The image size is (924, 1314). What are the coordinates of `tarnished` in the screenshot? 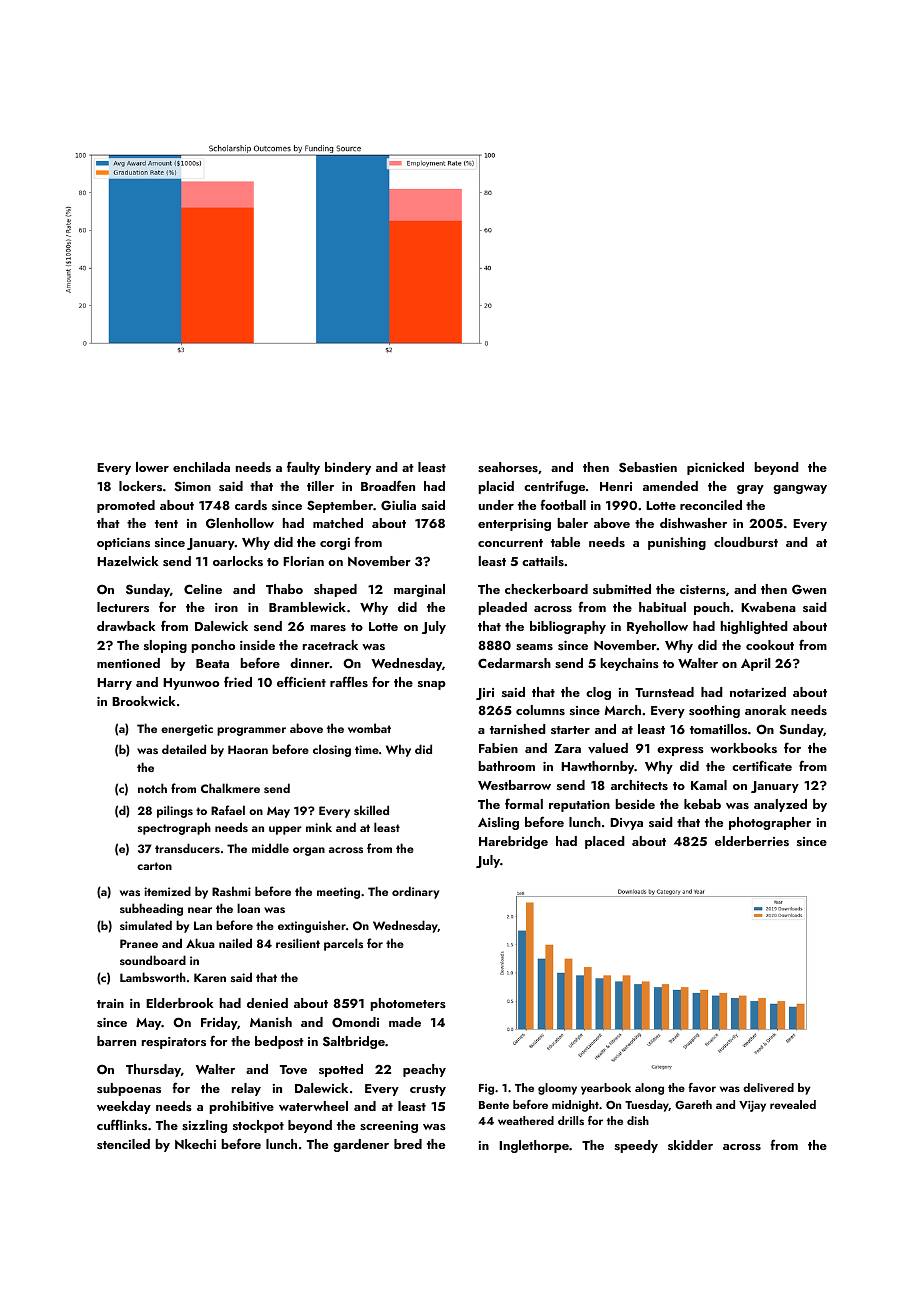 It's located at (518, 729).
